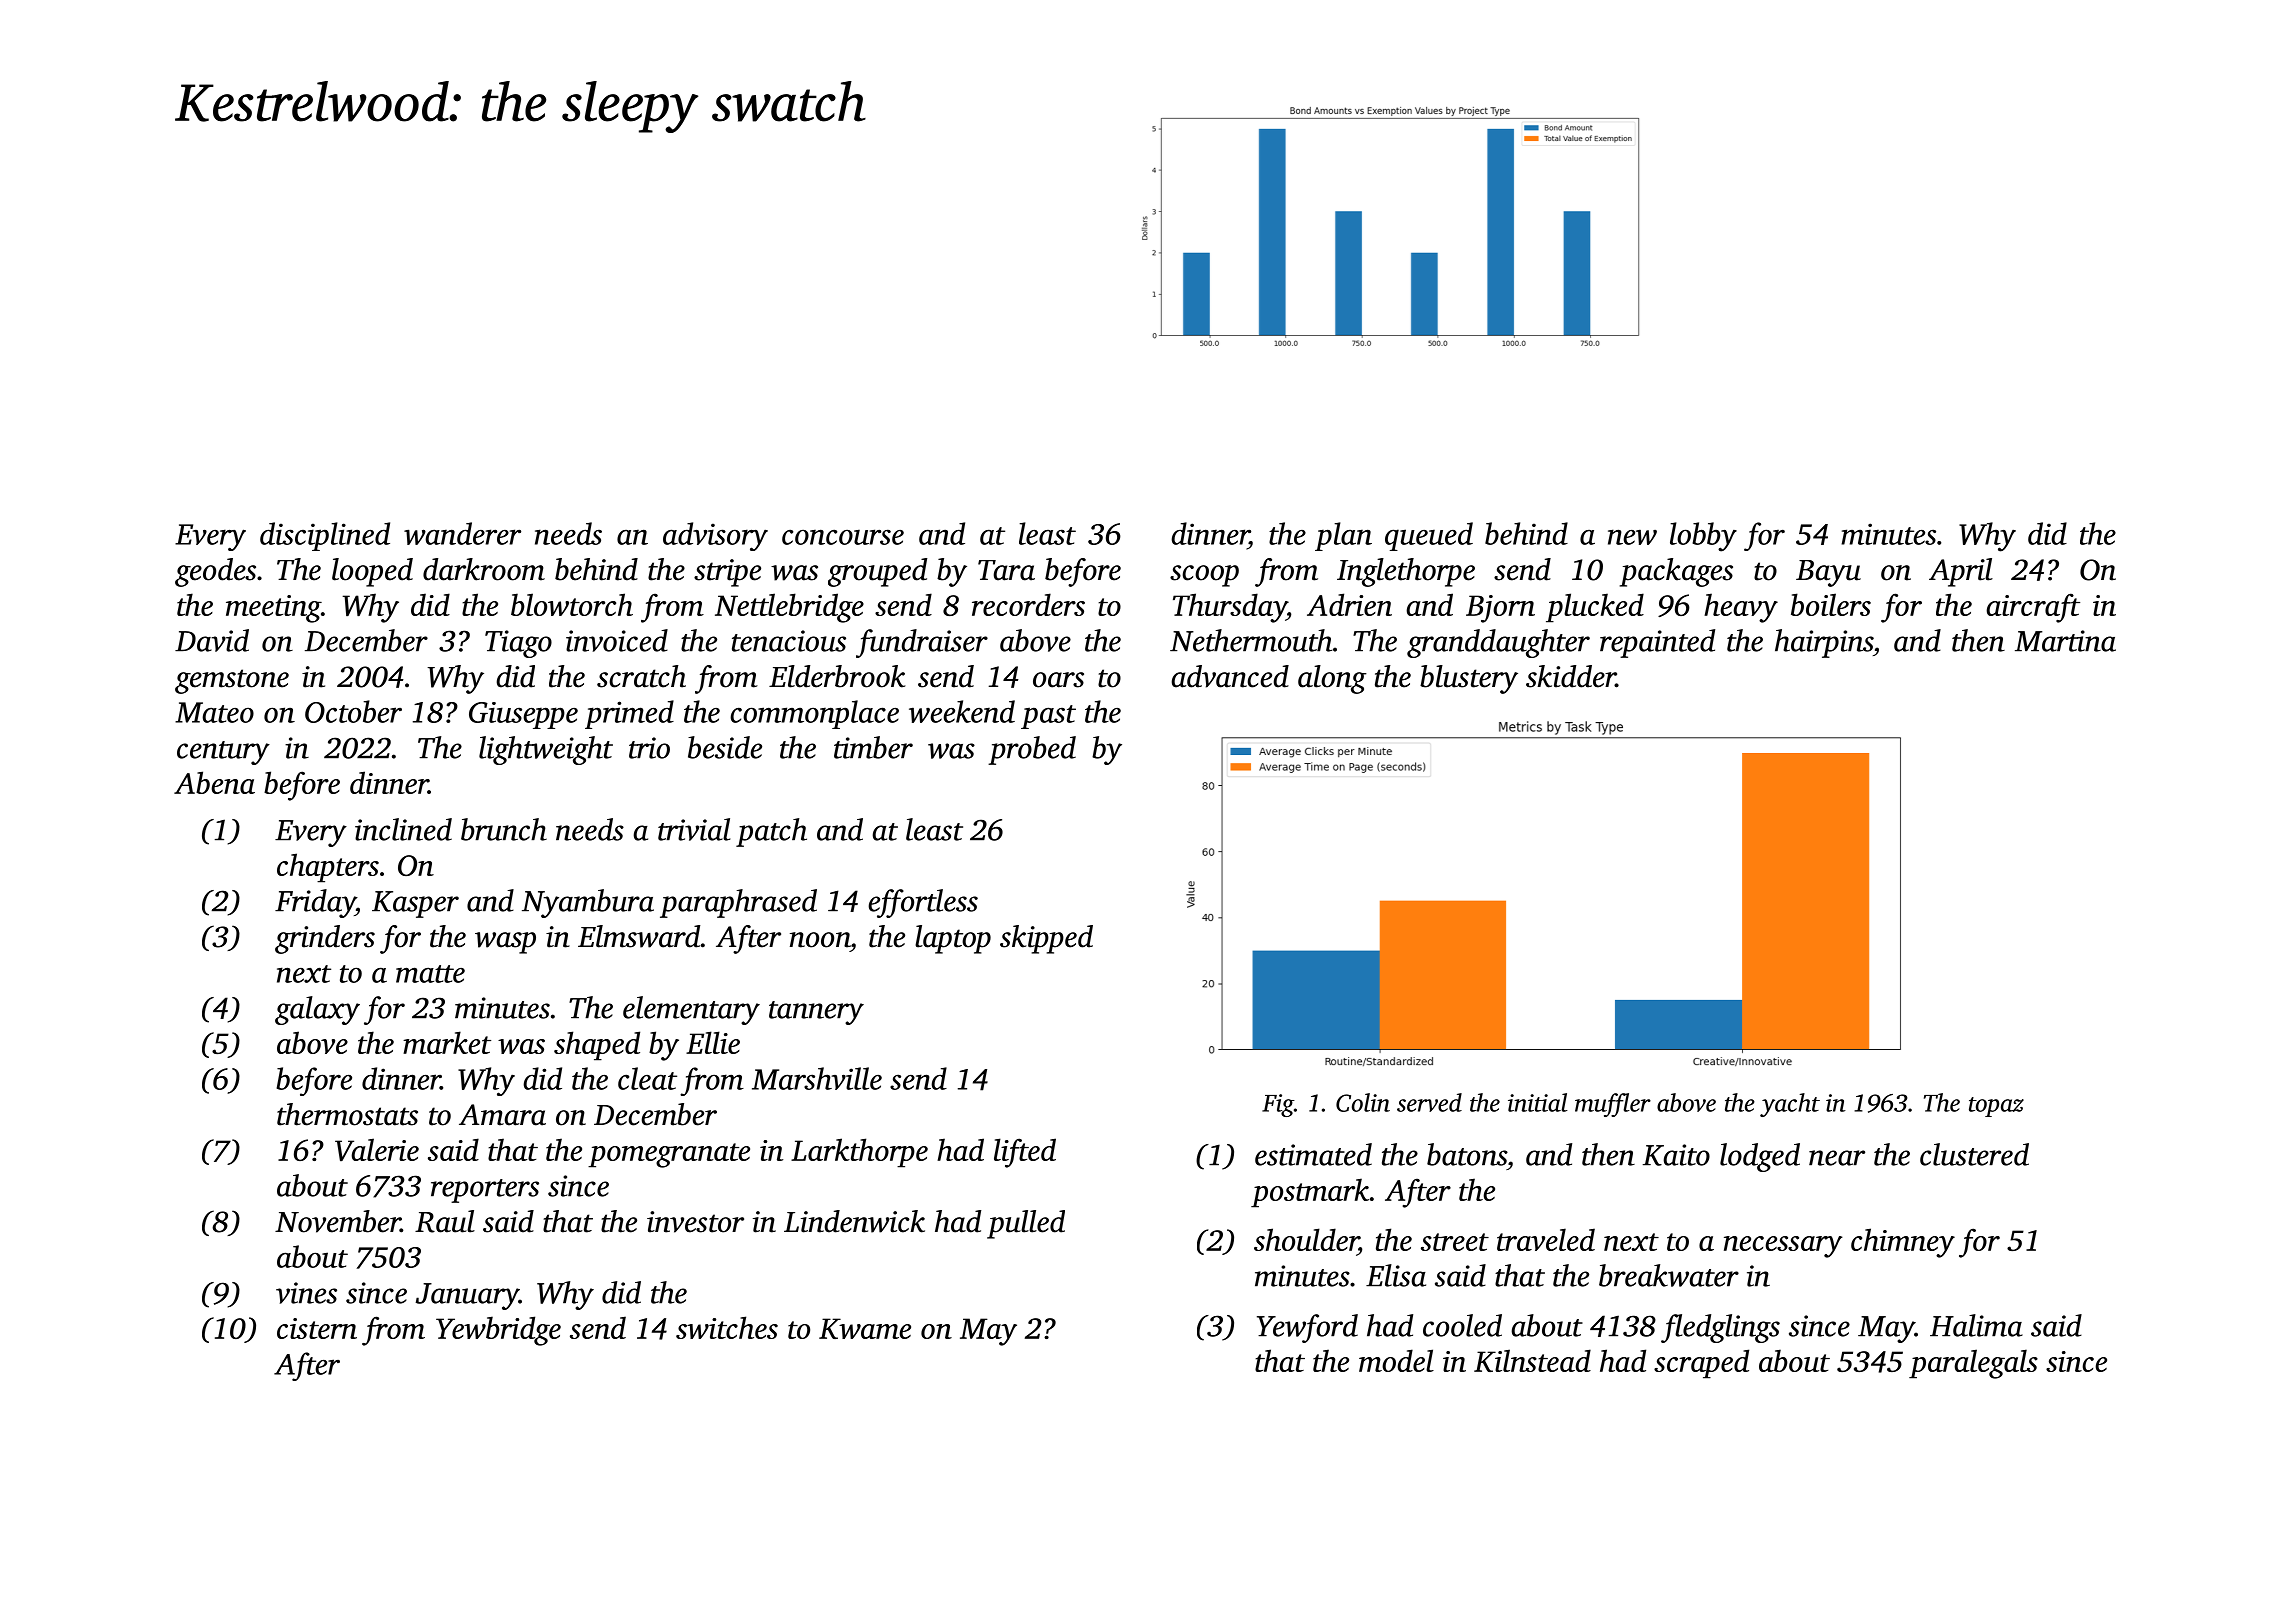  Describe the element at coordinates (715, 536) in the image. I see `advisory` at that location.
